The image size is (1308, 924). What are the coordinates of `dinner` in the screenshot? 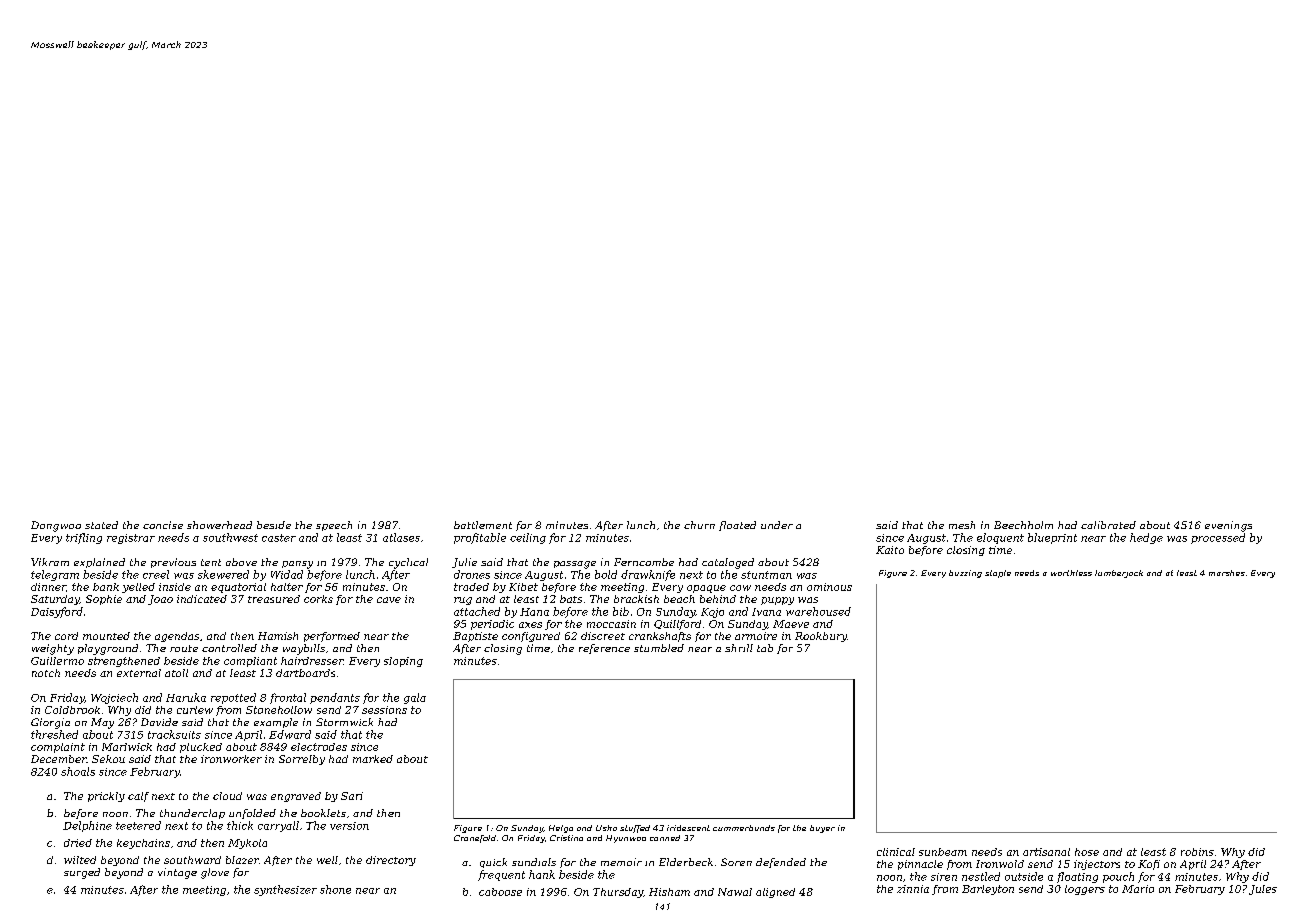 It's located at (48, 587).
